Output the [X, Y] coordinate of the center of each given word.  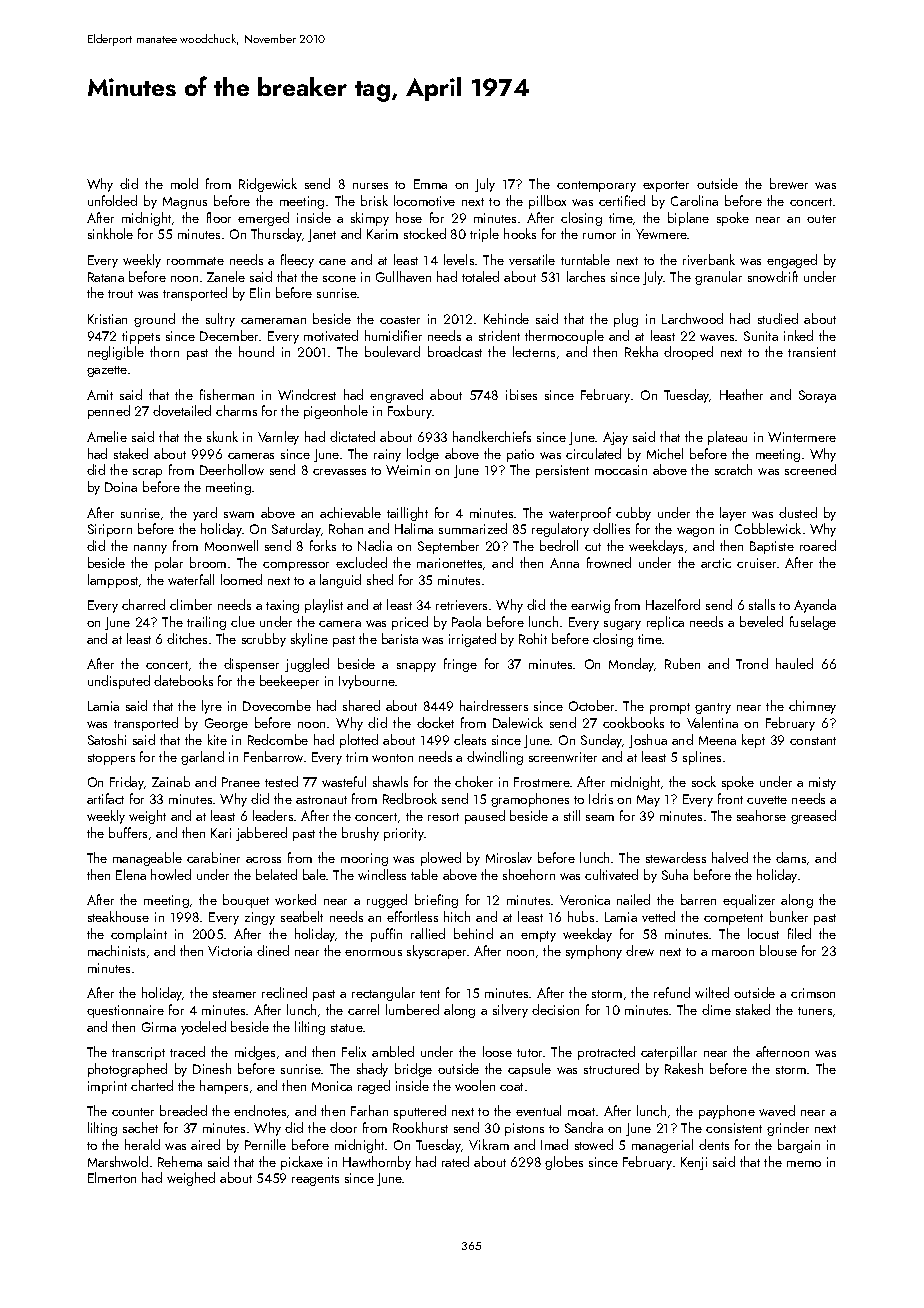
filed [799, 933]
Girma [159, 1027]
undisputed [119, 682]
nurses [370, 186]
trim [357, 757]
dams [791, 857]
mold [184, 183]
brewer [789, 183]
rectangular [383, 994]
